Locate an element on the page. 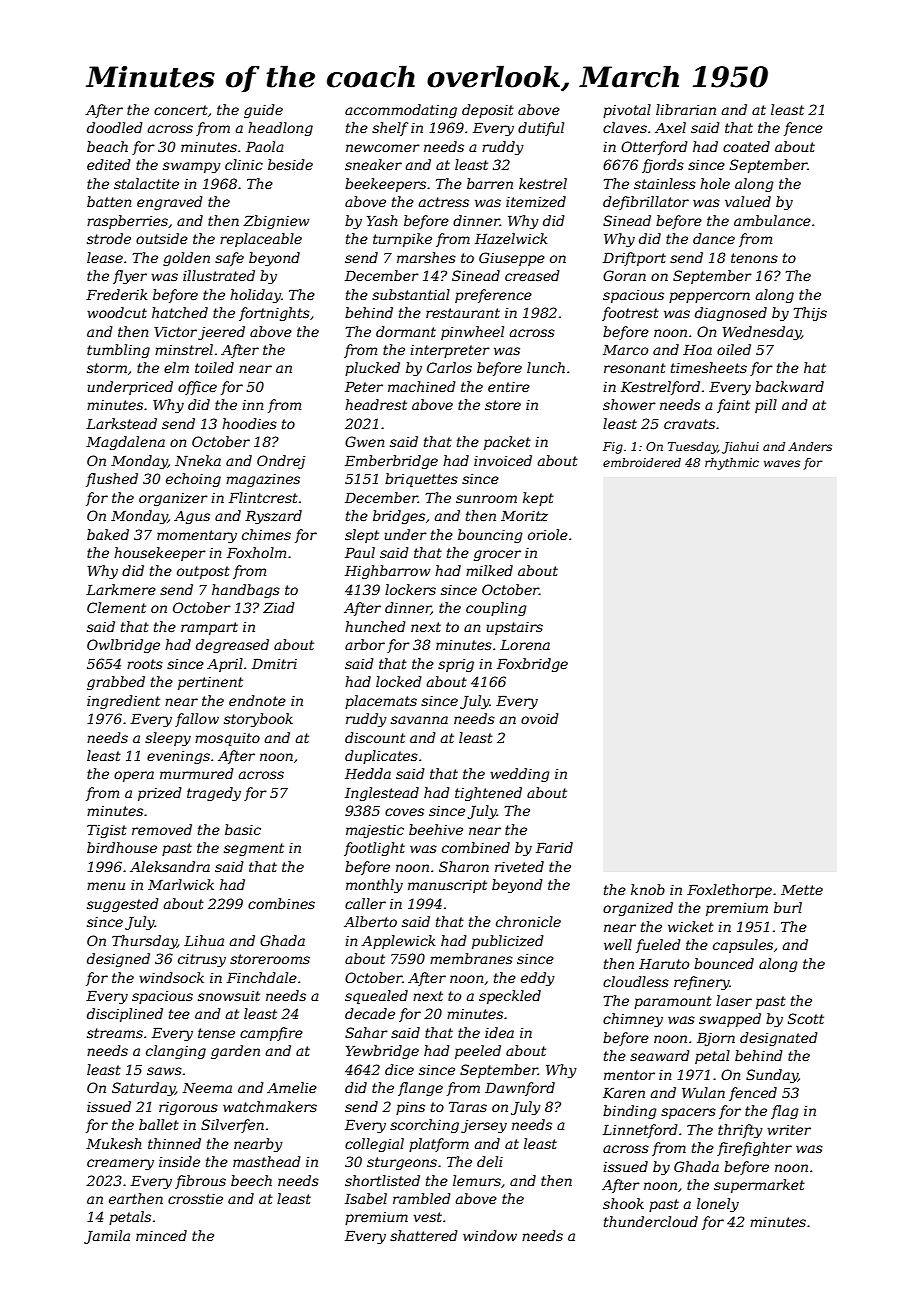 This image has width=924, height=1308. inside is located at coordinates (179, 1161).
